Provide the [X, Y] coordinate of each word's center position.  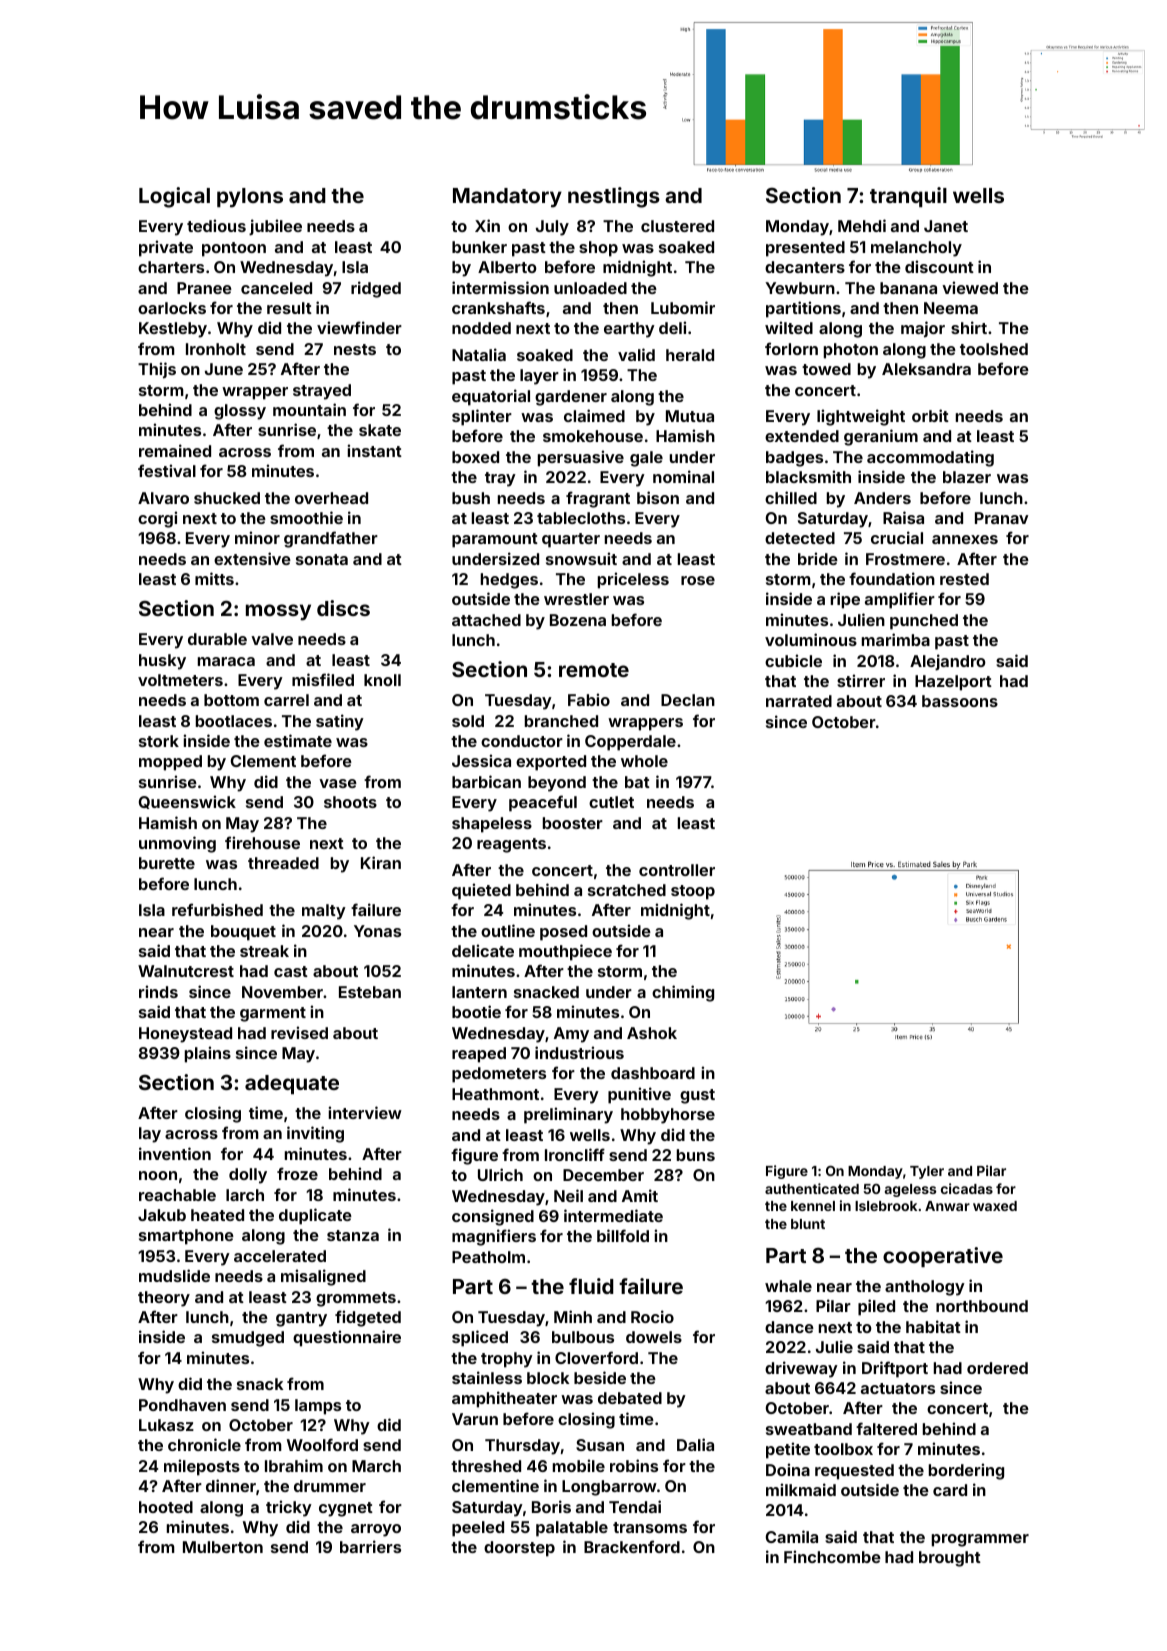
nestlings [614, 197]
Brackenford [632, 1546]
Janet [946, 226]
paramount [495, 540]
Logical [174, 197]
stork [159, 741]
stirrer [861, 680]
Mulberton [223, 1547]
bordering [966, 1471]
